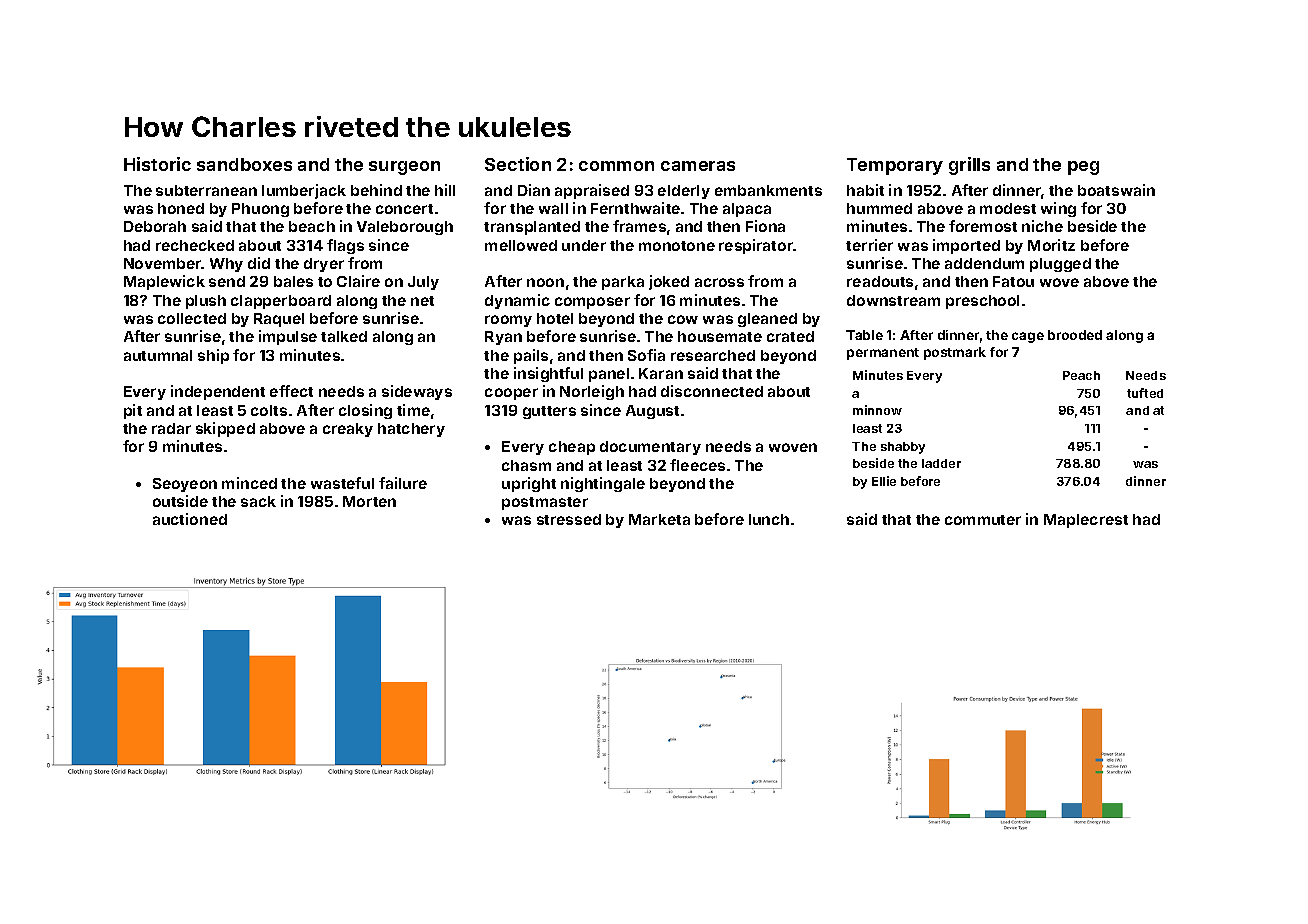 This screenshot has height=924, width=1308. What do you see at coordinates (903, 448) in the screenshot?
I see `shabby` at bounding box center [903, 448].
